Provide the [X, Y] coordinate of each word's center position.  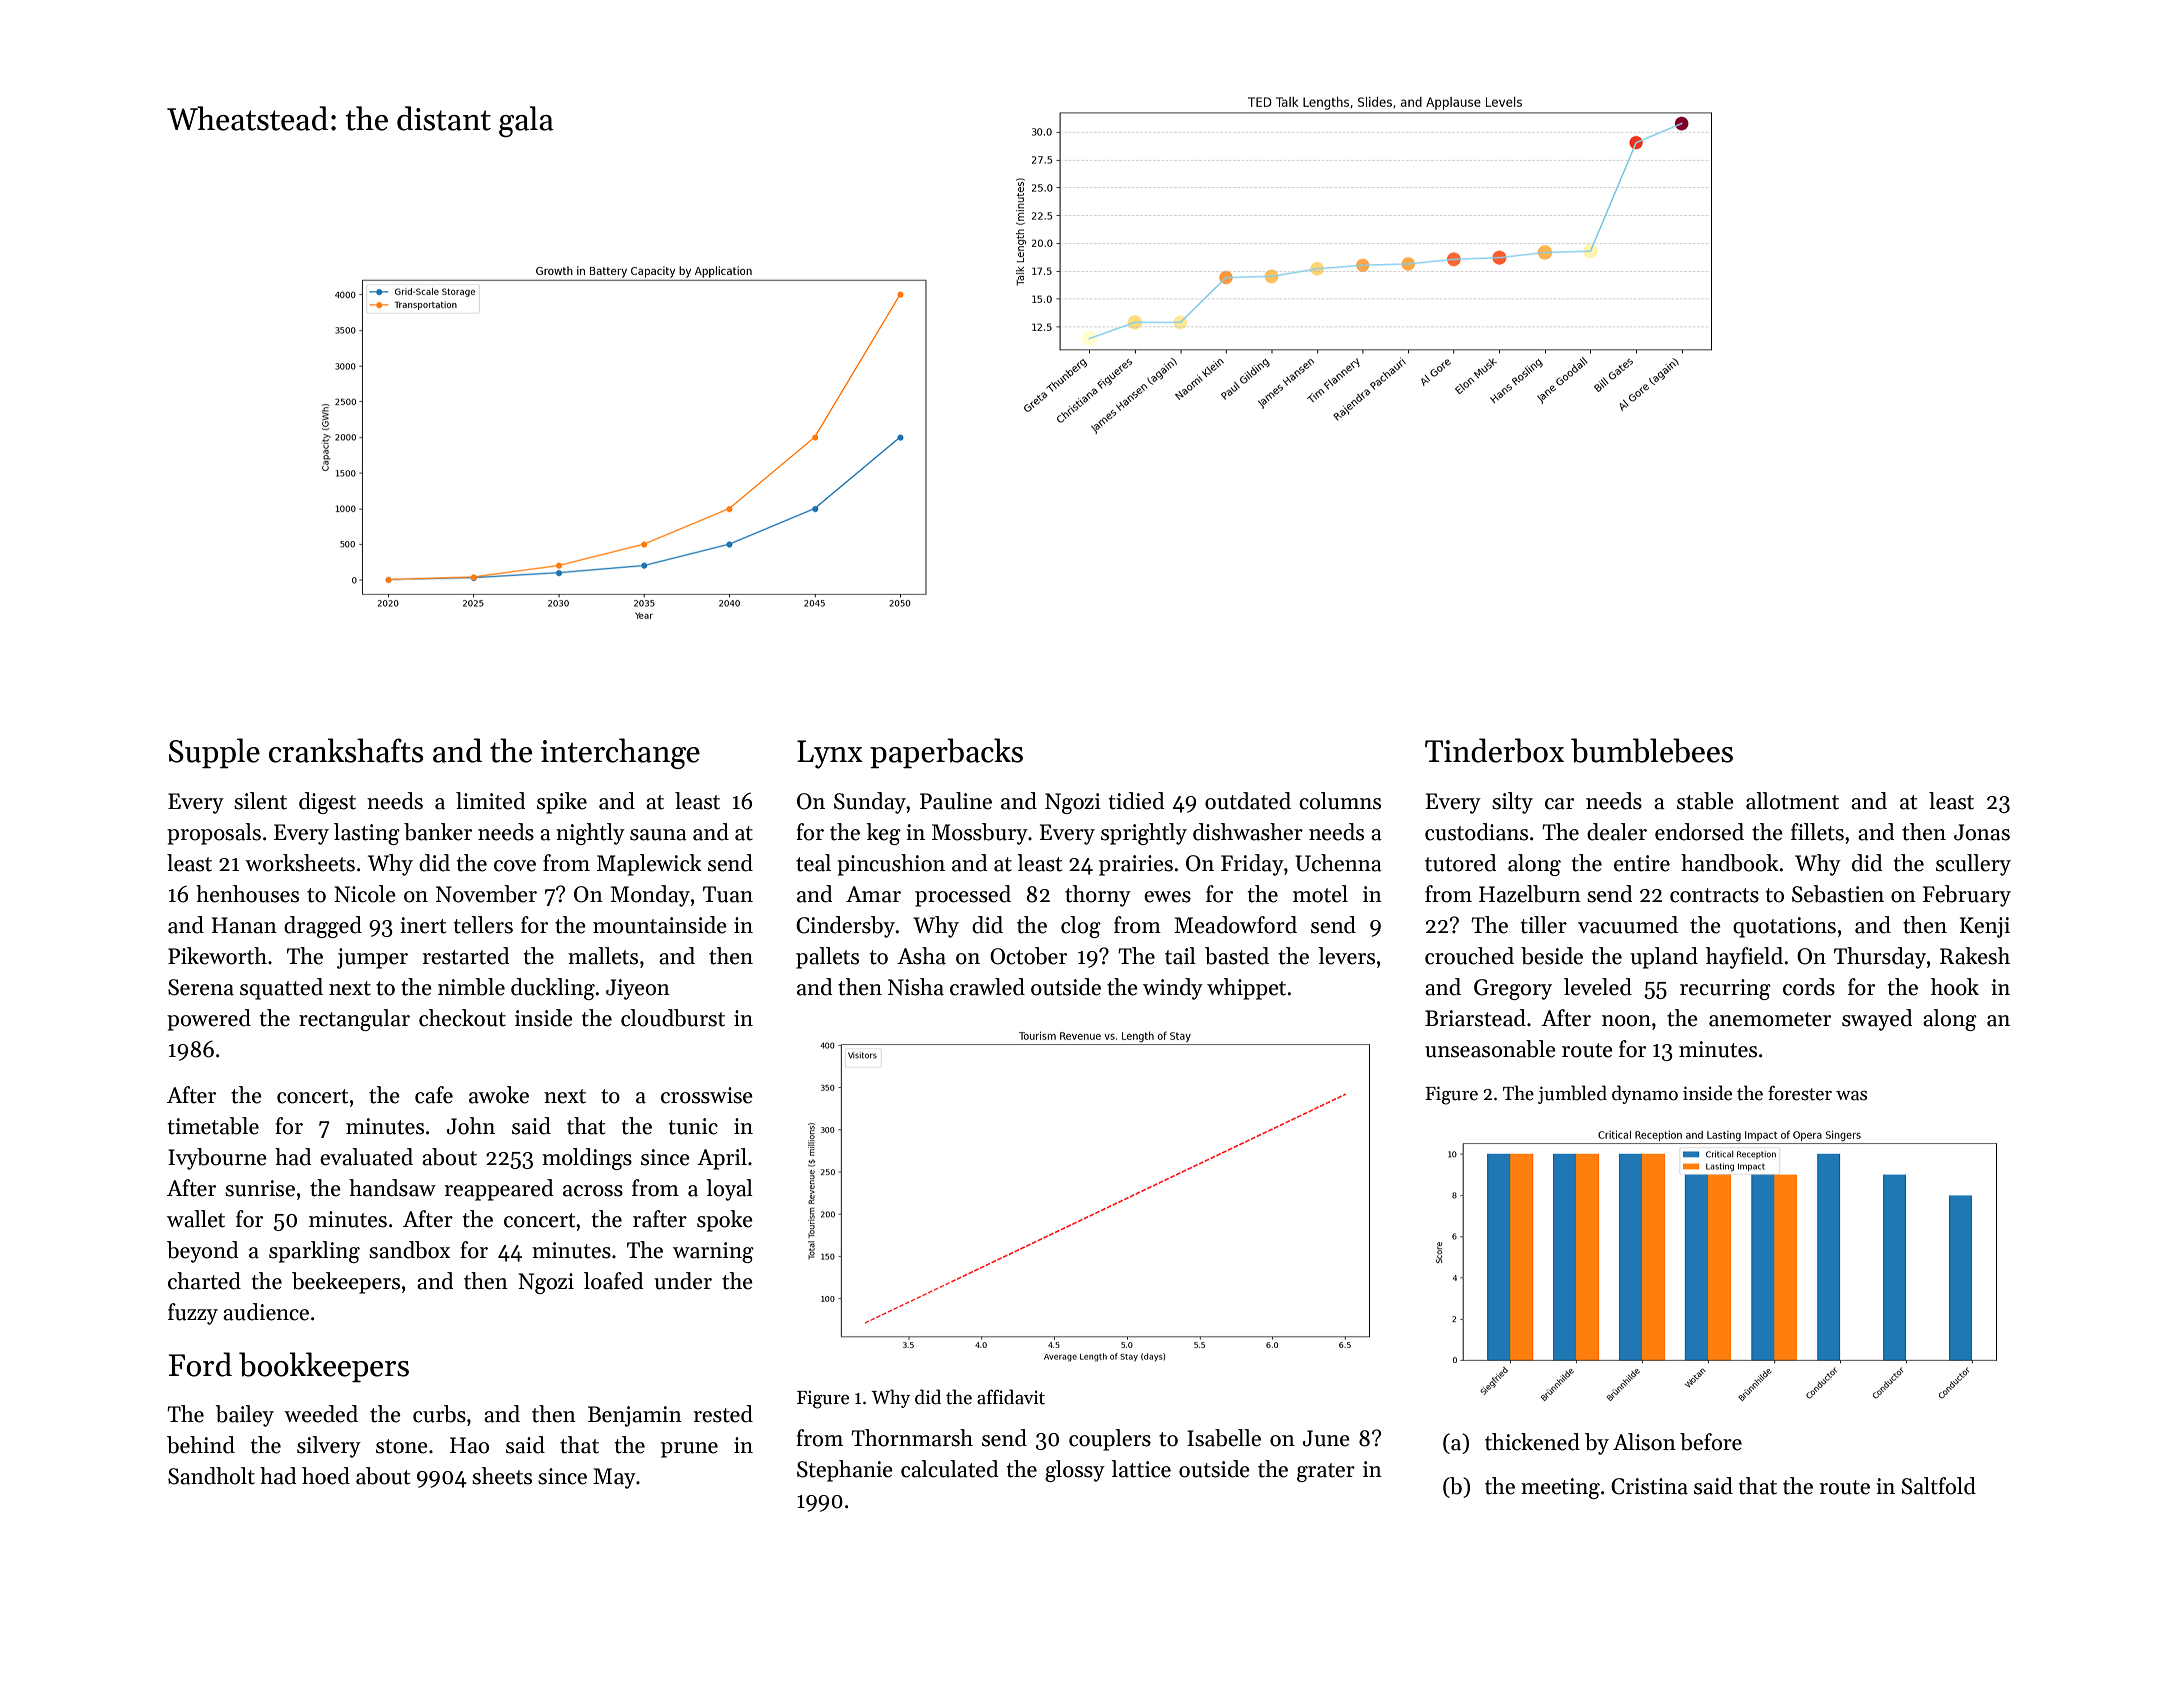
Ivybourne [217, 1159]
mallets [603, 956]
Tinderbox [1494, 750]
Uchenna [1338, 863]
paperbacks [946, 753]
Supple [214, 753]
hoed [326, 1476]
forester [1800, 1093]
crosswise [707, 1095]
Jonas [1982, 832]
